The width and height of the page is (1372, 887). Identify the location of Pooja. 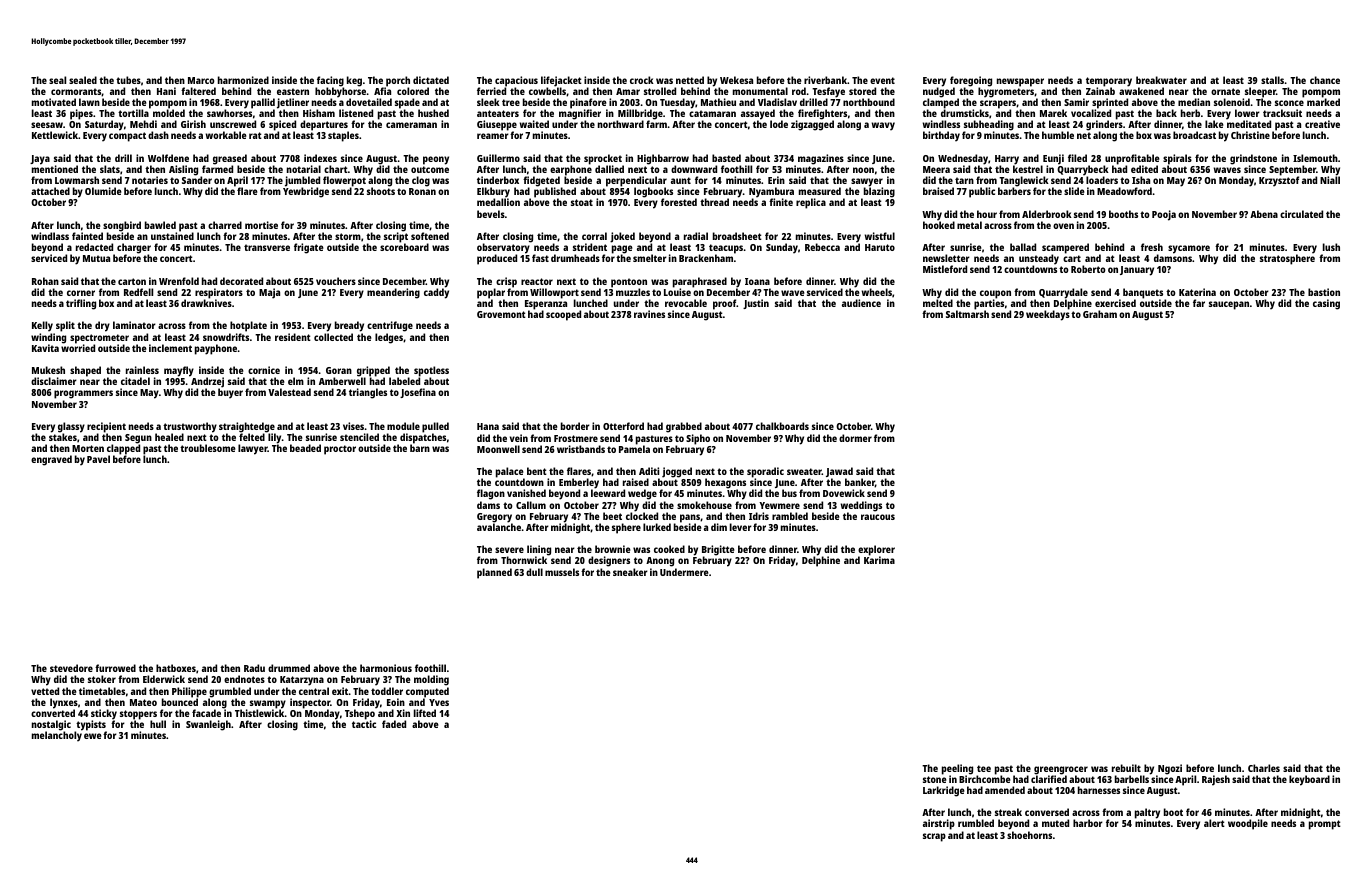
(1164, 215).
